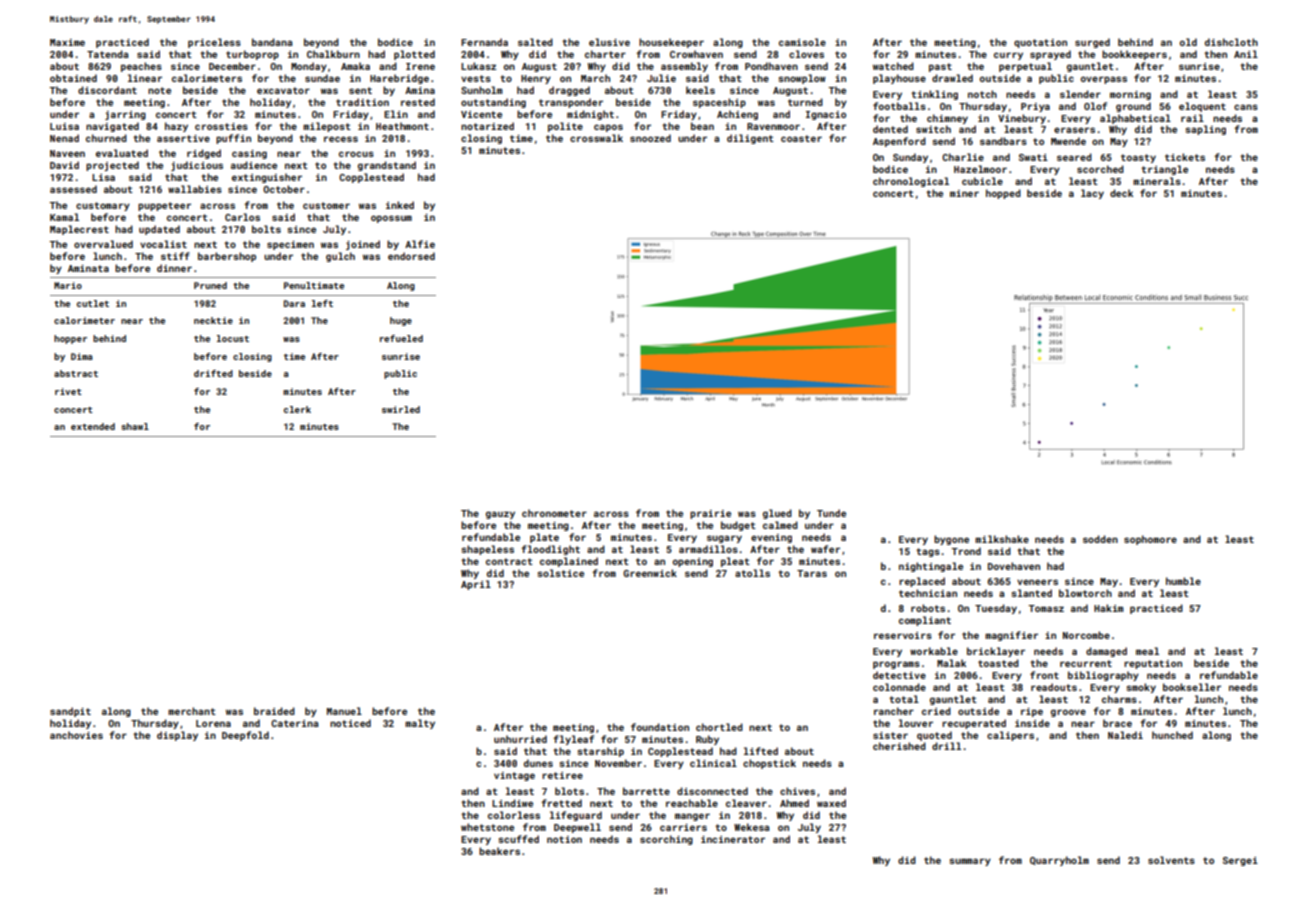 This screenshot has height=924, width=1308. I want to click on shapeless, so click(487, 550).
